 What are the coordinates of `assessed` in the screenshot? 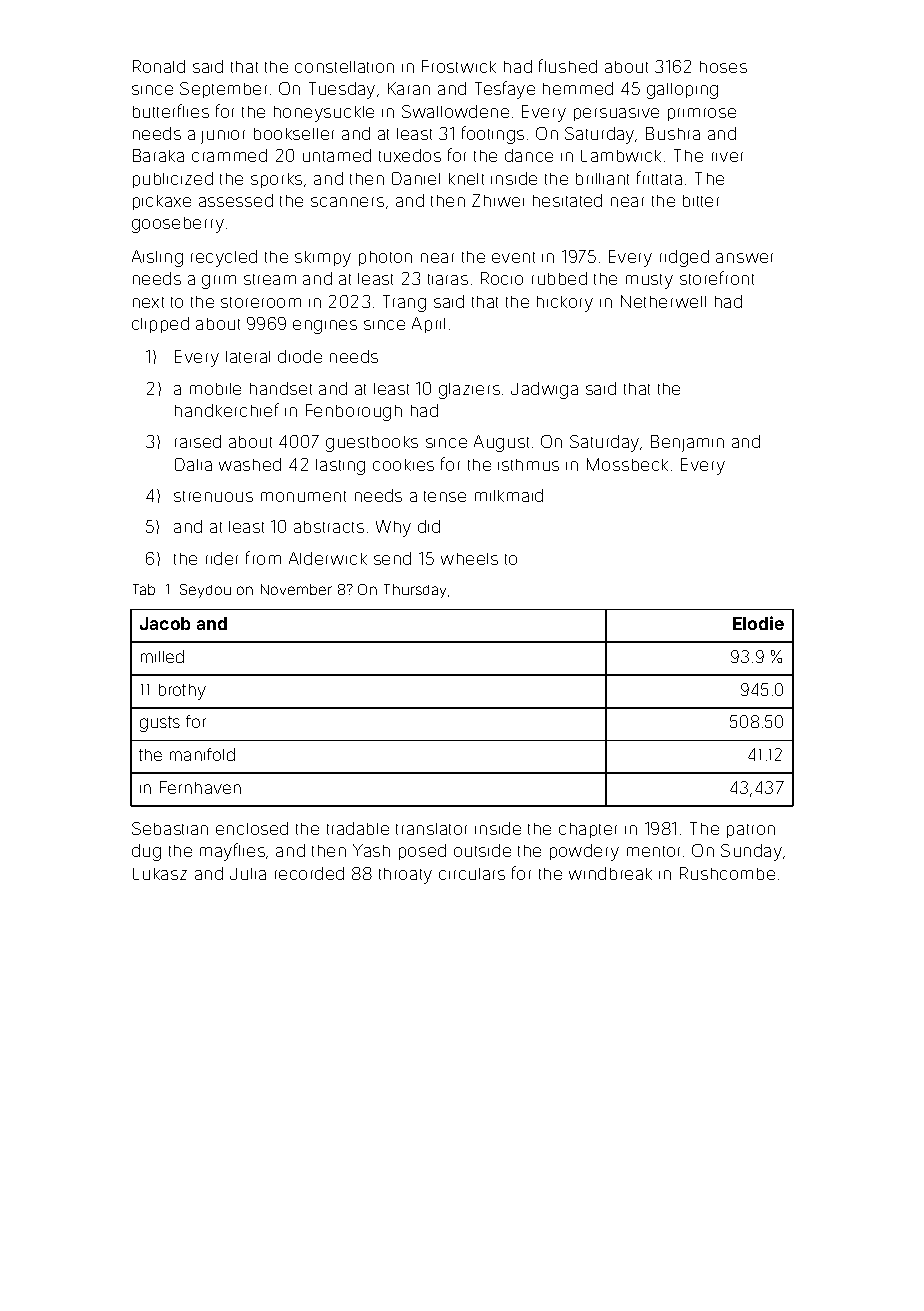 It's located at (236, 200).
